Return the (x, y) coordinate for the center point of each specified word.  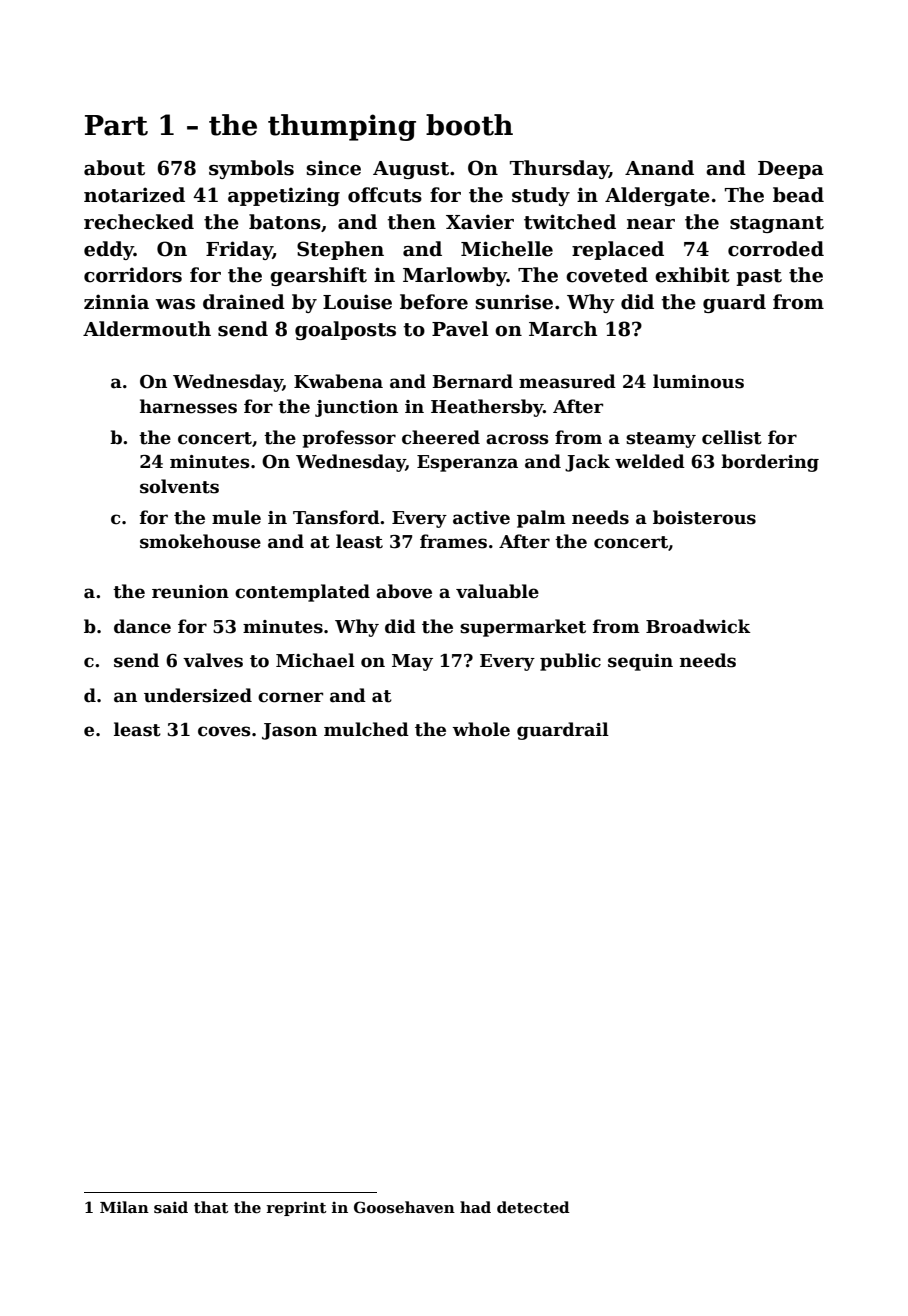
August (411, 170)
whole (481, 729)
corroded (776, 249)
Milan (124, 1207)
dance (142, 626)
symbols (251, 169)
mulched (366, 729)
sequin (640, 662)
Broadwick (698, 626)
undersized (198, 695)
